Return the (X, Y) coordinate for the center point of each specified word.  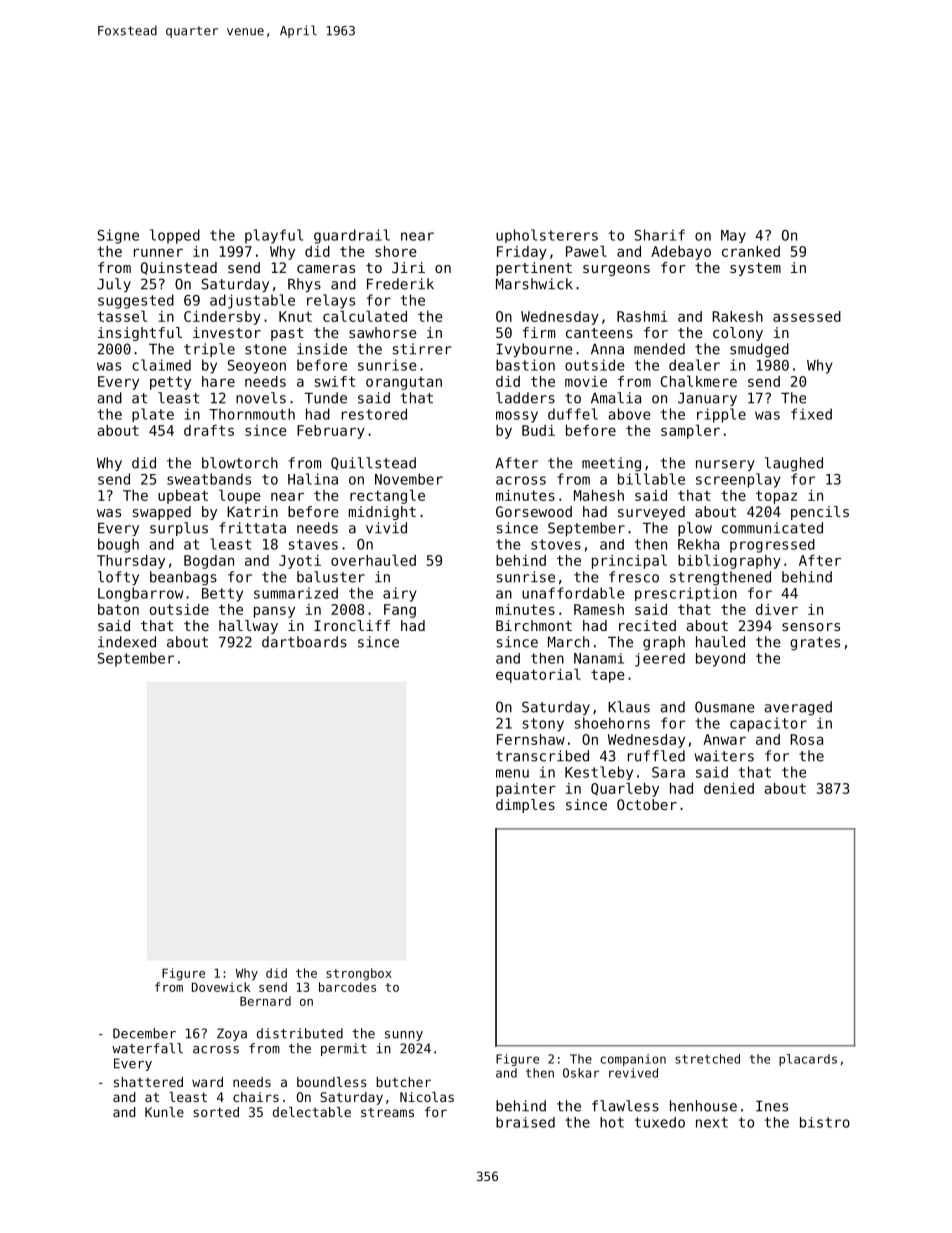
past (287, 334)
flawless (625, 1106)
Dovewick (221, 987)
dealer (694, 365)
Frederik (400, 284)
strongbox (359, 974)
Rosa (806, 739)
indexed (127, 642)
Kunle (164, 1112)
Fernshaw (531, 739)
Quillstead (373, 463)
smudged (759, 350)
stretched (707, 1059)
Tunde (326, 398)
